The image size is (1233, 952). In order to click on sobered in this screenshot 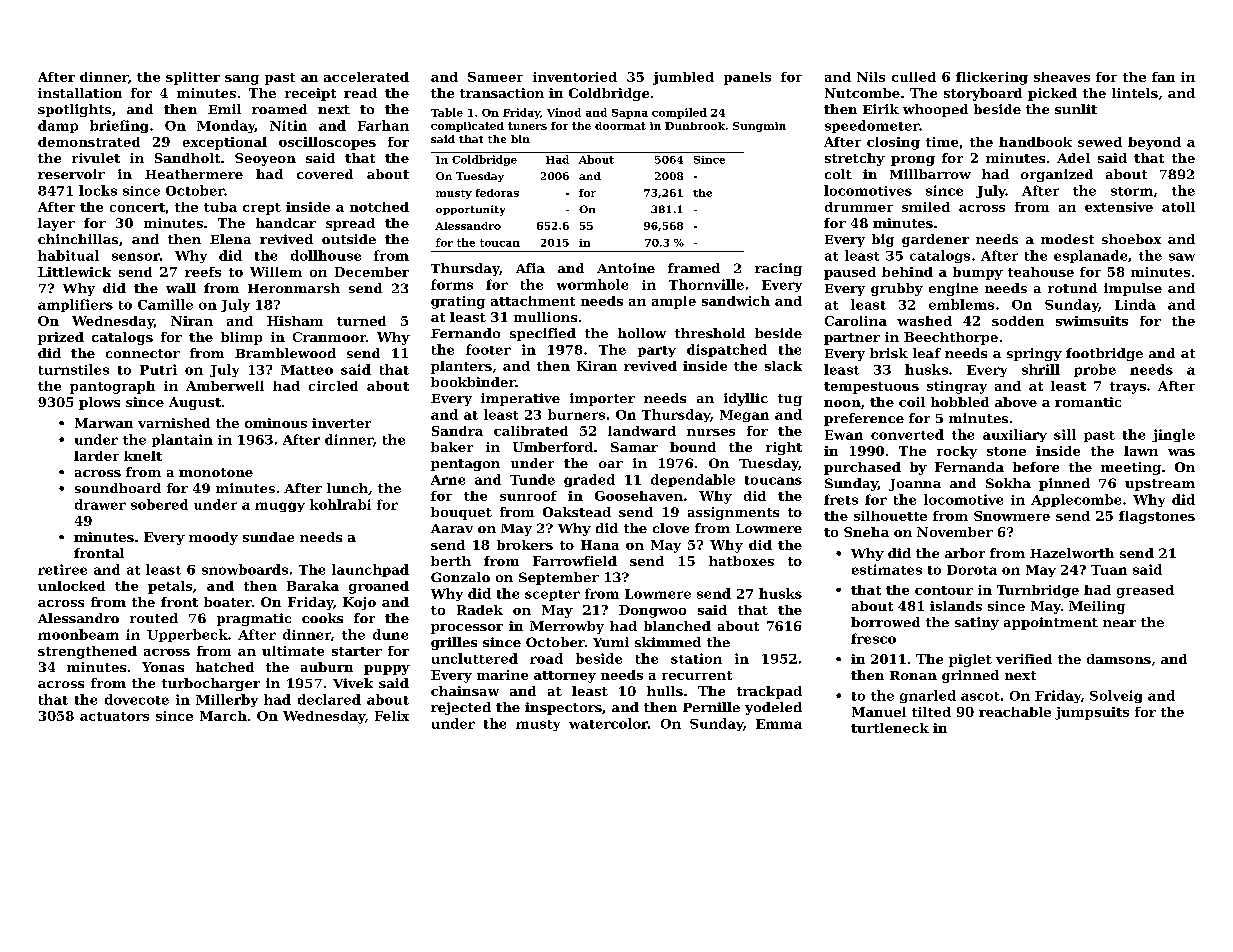, I will do `click(159, 504)`.
